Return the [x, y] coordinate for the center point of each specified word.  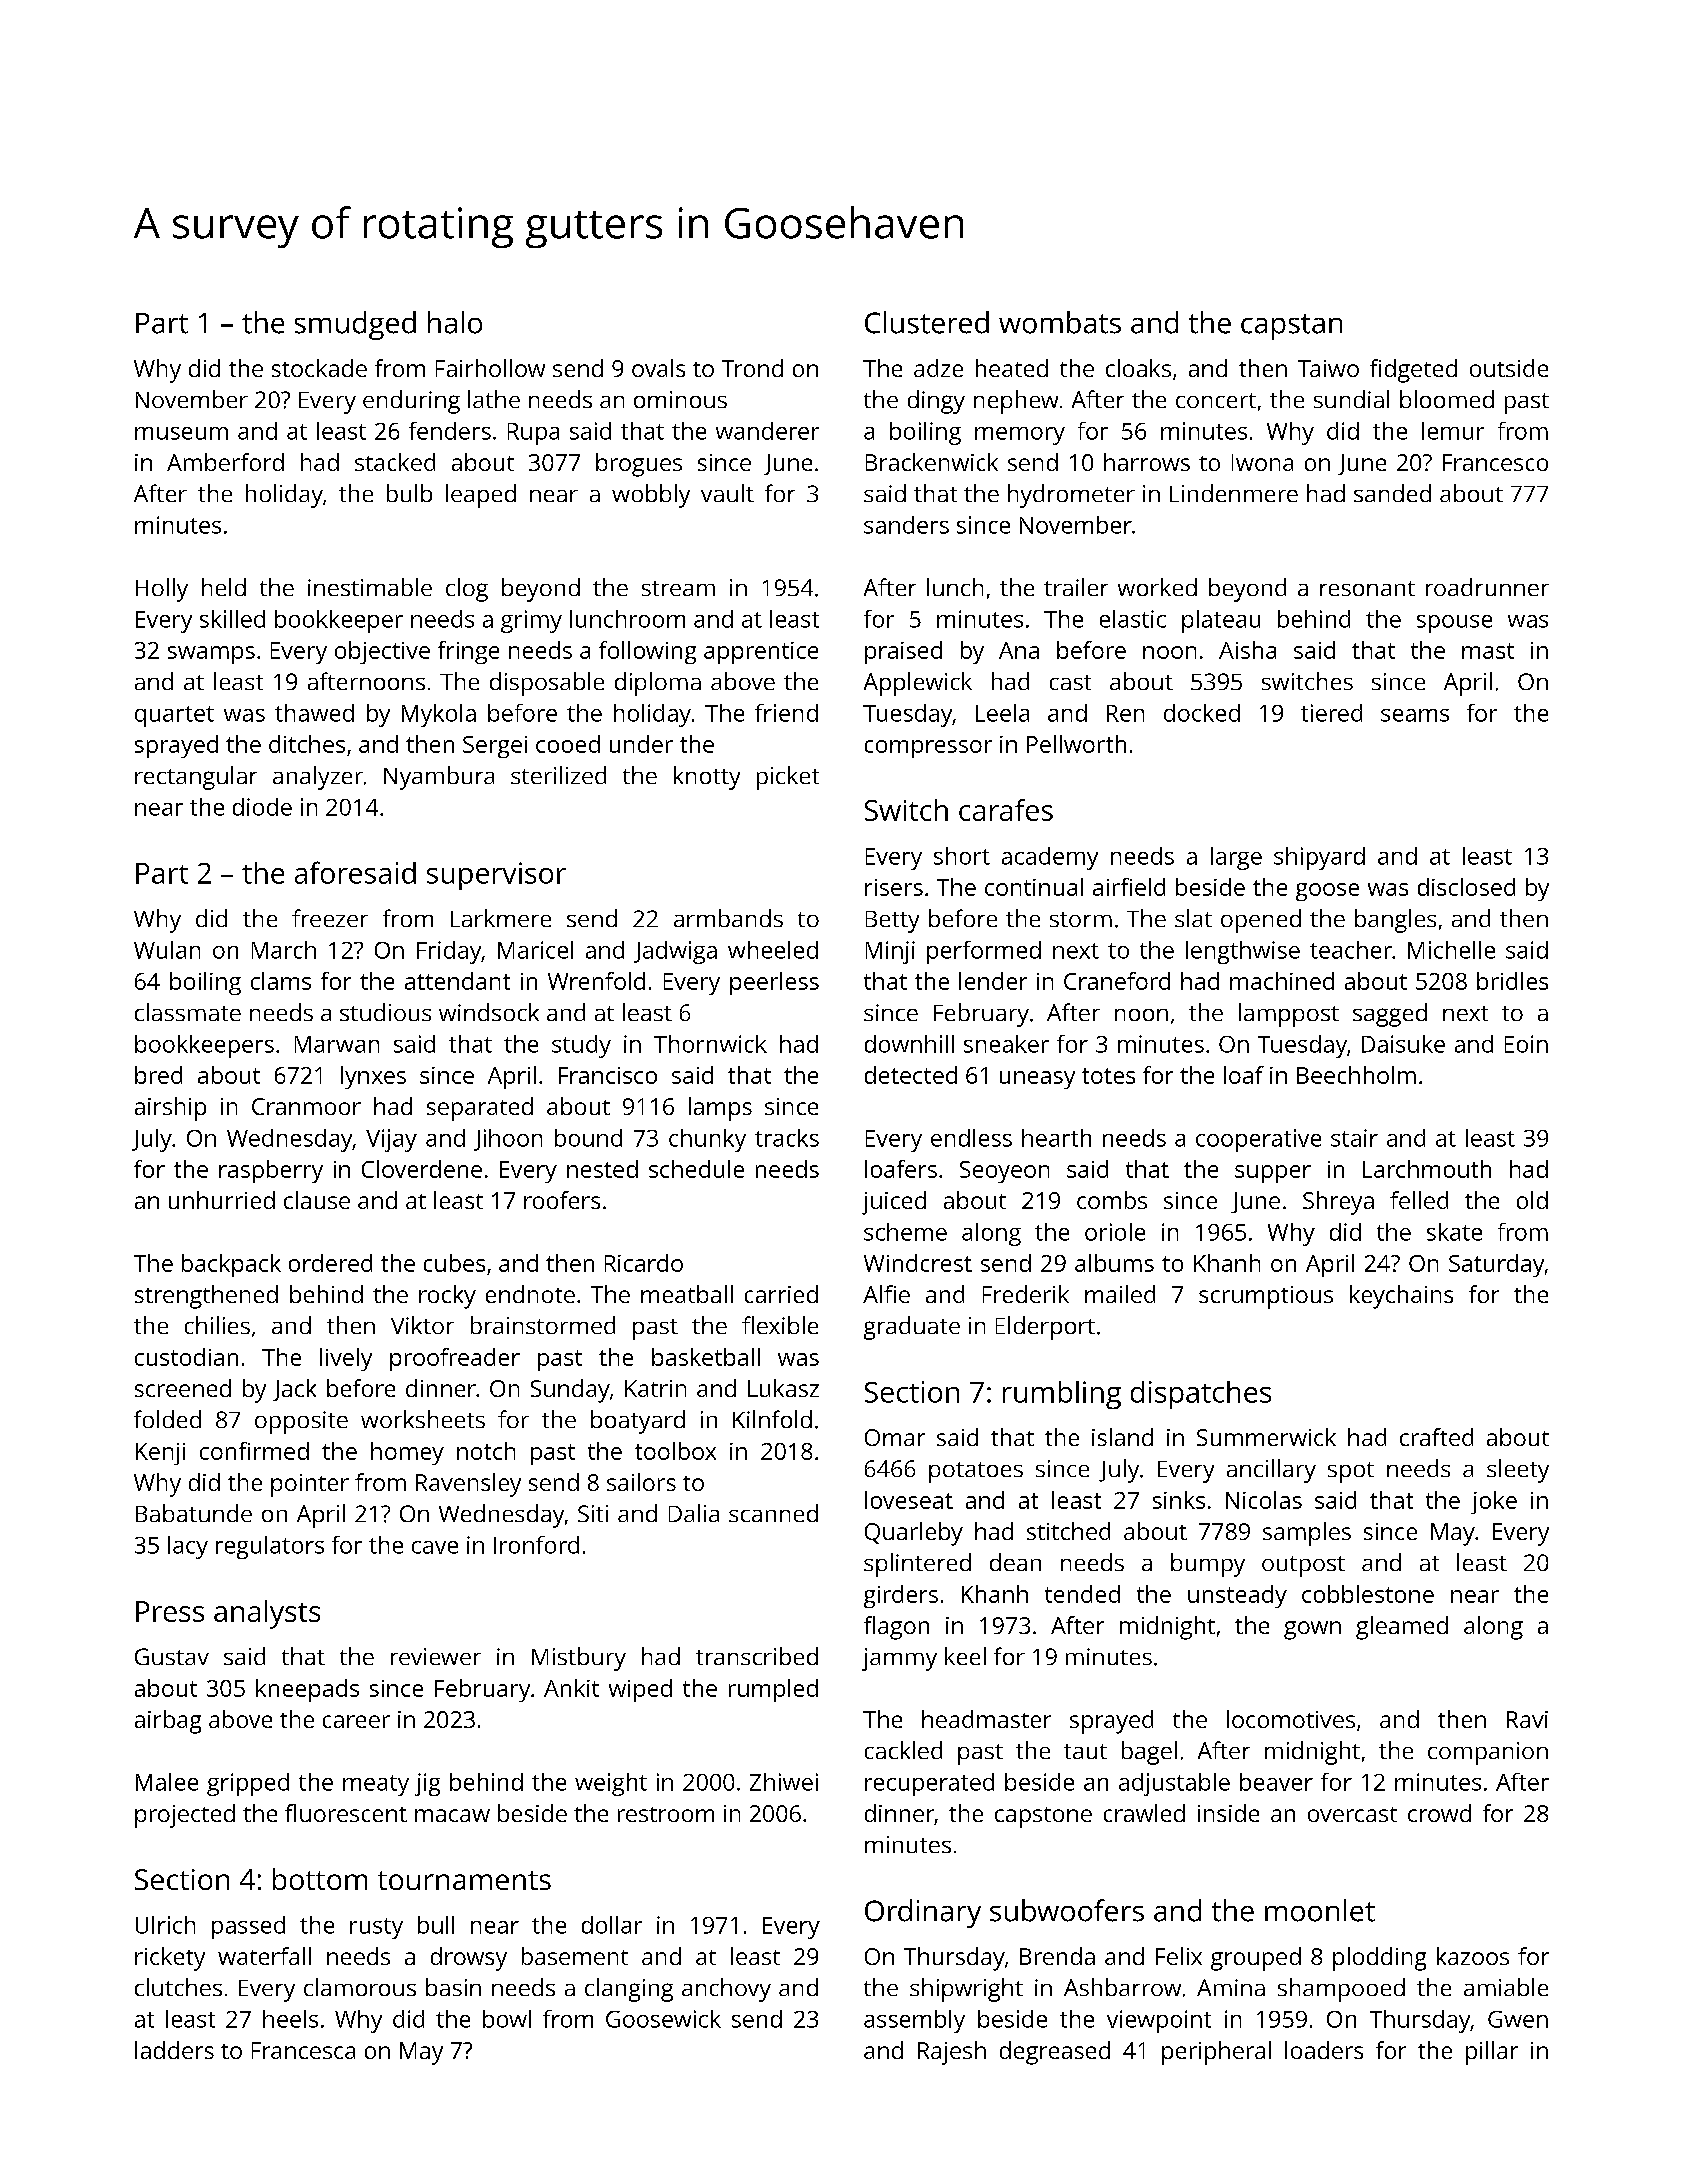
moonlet [1320, 1910]
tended [1082, 1594]
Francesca [303, 2050]
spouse [1454, 624]
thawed [314, 713]
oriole [1115, 1232]
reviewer [436, 1656]
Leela [1002, 713]
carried [781, 1294]
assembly [914, 2021]
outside [1509, 368]
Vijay [391, 1140]
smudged [355, 325]
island [1122, 1437]
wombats [1060, 322]
